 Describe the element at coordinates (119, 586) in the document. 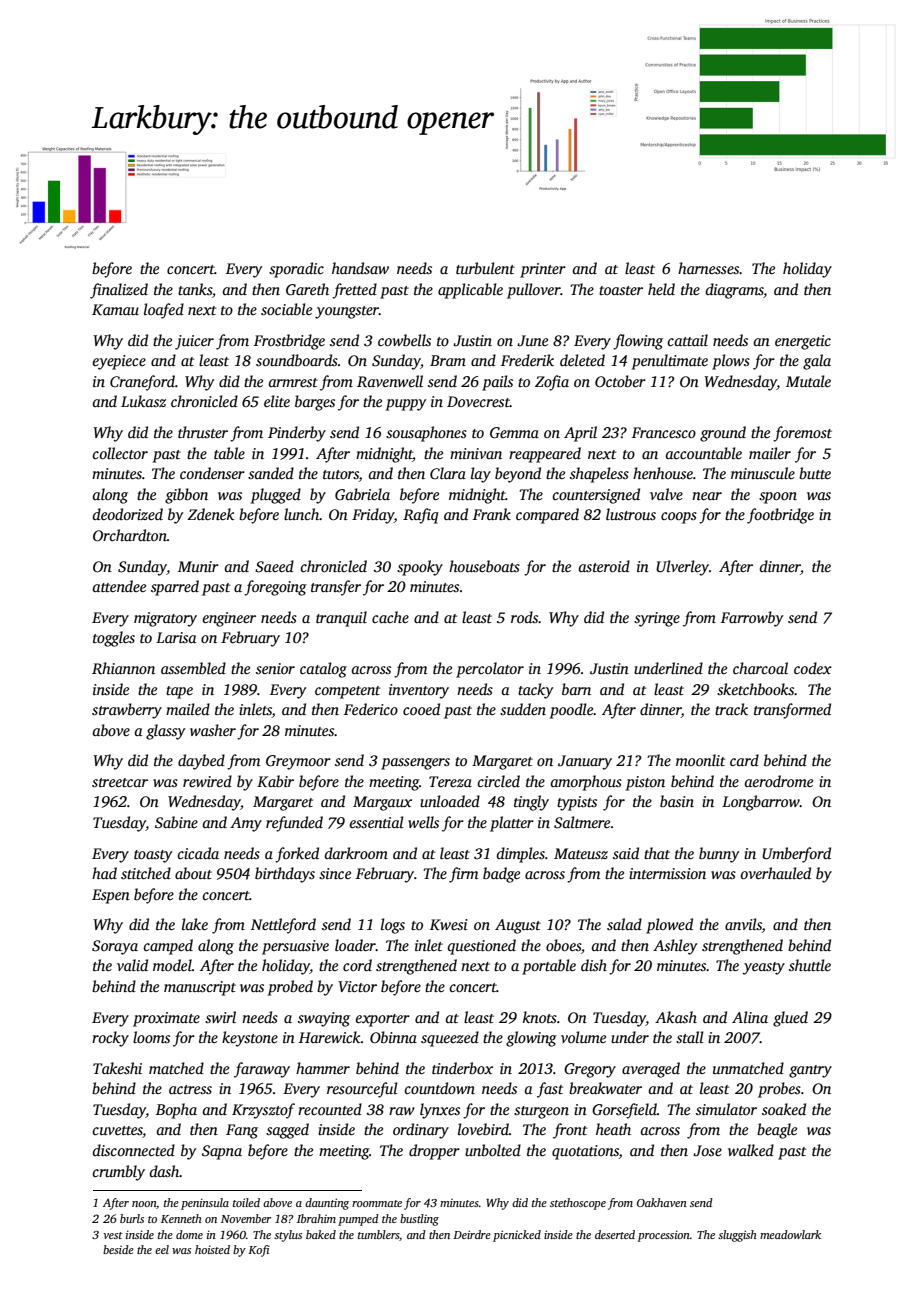

I see `attendee` at that location.
